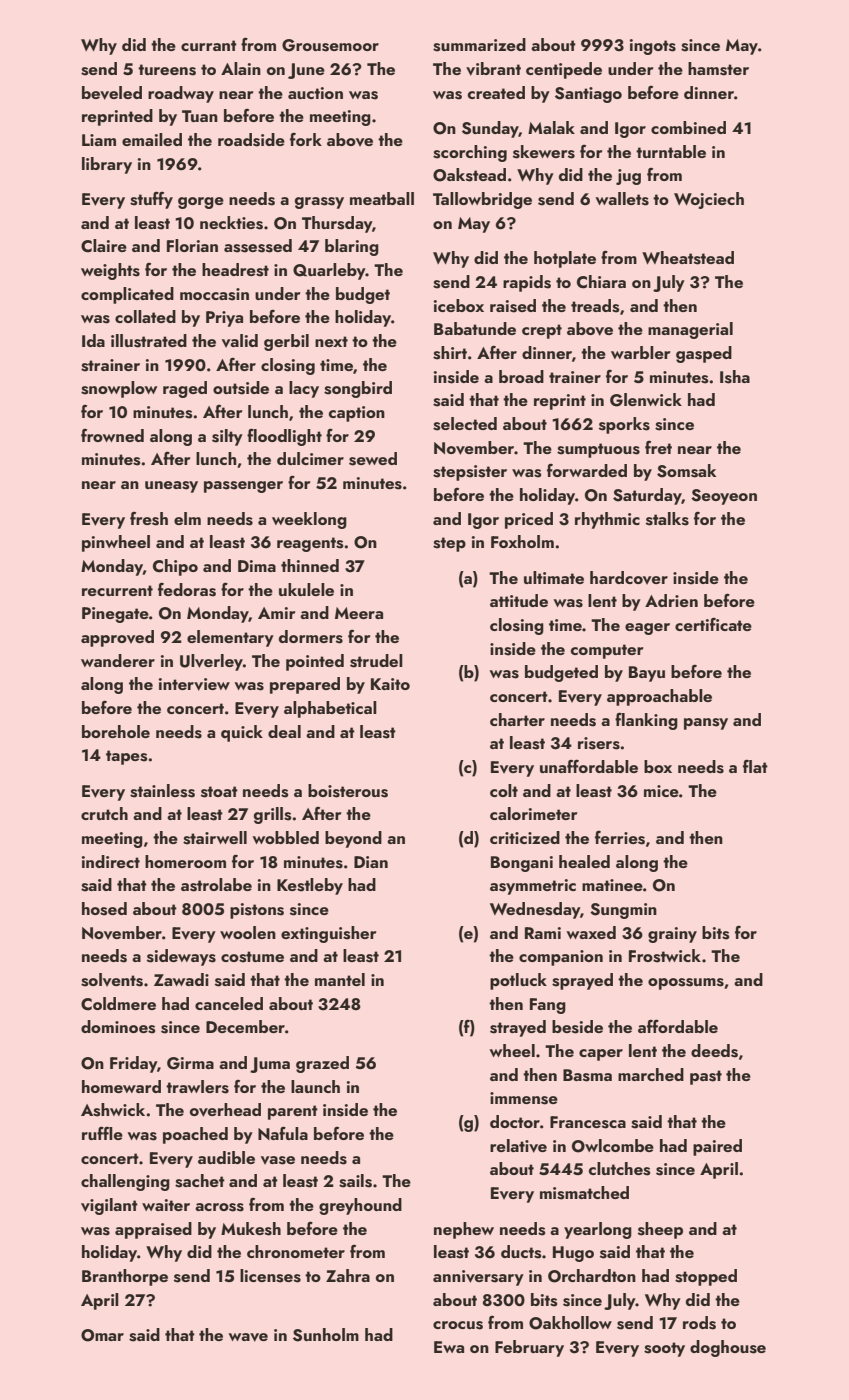 This document has width=849, height=1400. I want to click on summarized, so click(479, 45).
